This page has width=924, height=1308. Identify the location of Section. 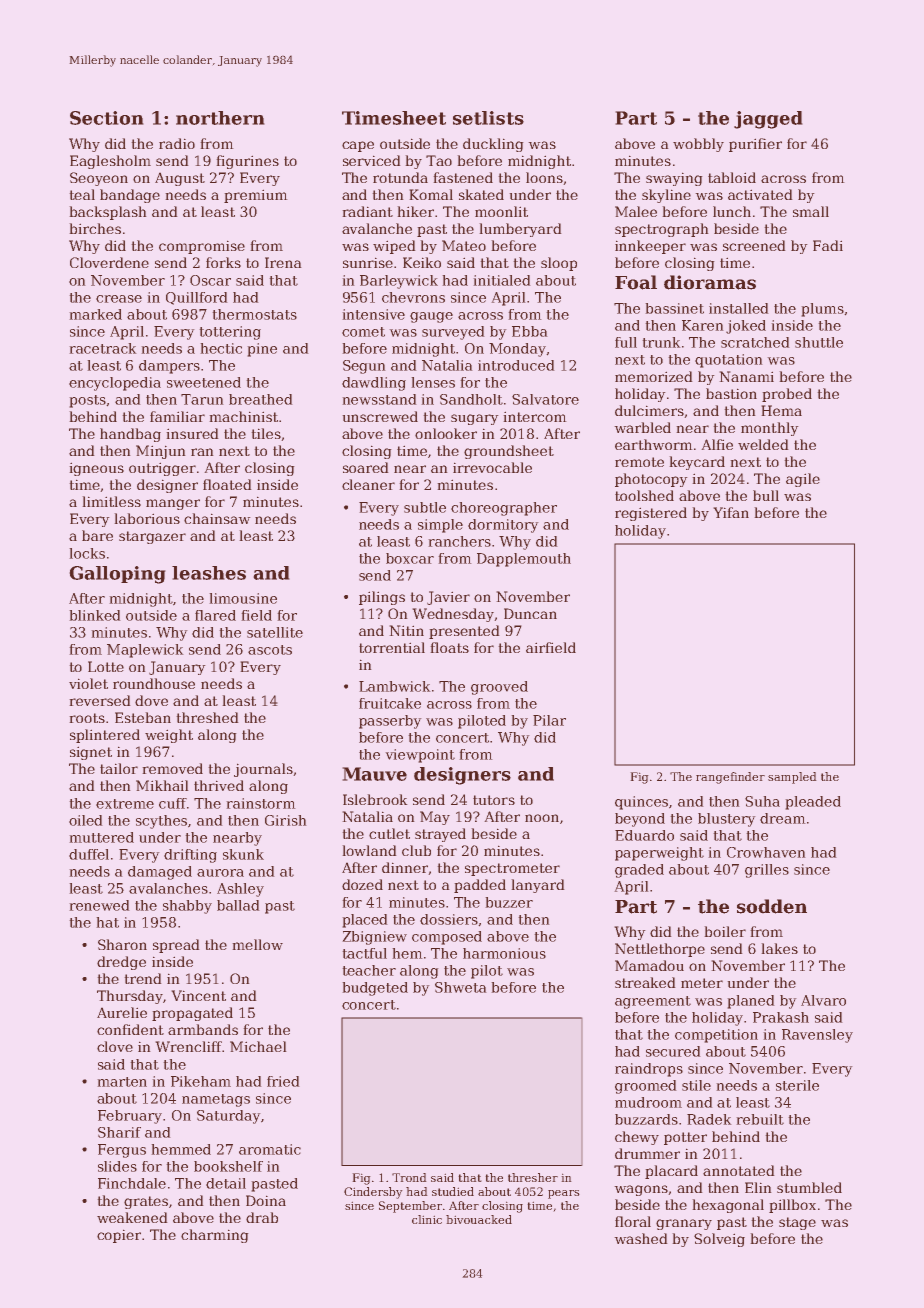
(107, 118).
